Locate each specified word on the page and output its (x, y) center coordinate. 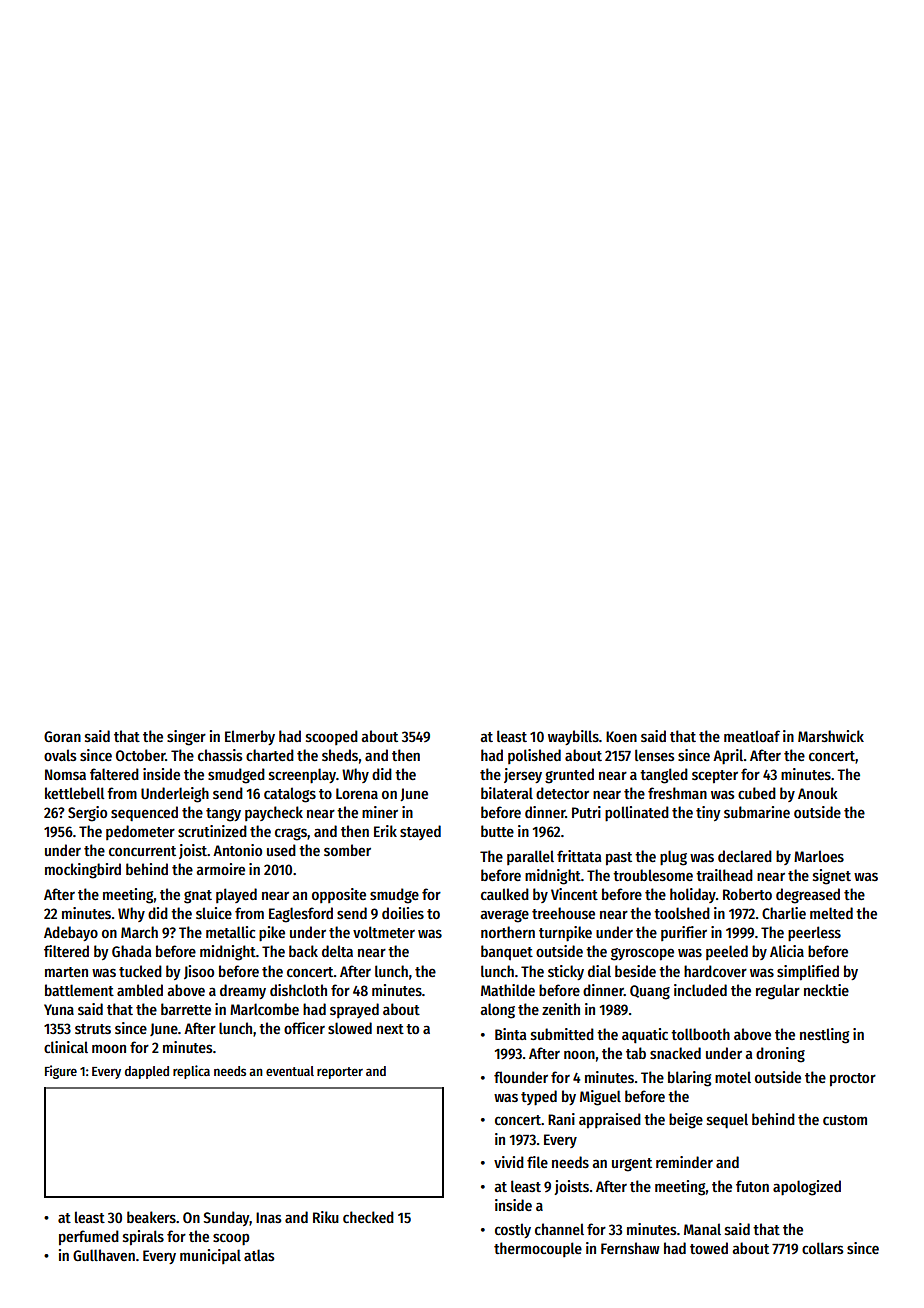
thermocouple (538, 1249)
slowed (350, 1028)
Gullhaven (104, 1255)
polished (534, 756)
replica (191, 1072)
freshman (677, 793)
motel (733, 1077)
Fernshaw (630, 1248)
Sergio (87, 814)
